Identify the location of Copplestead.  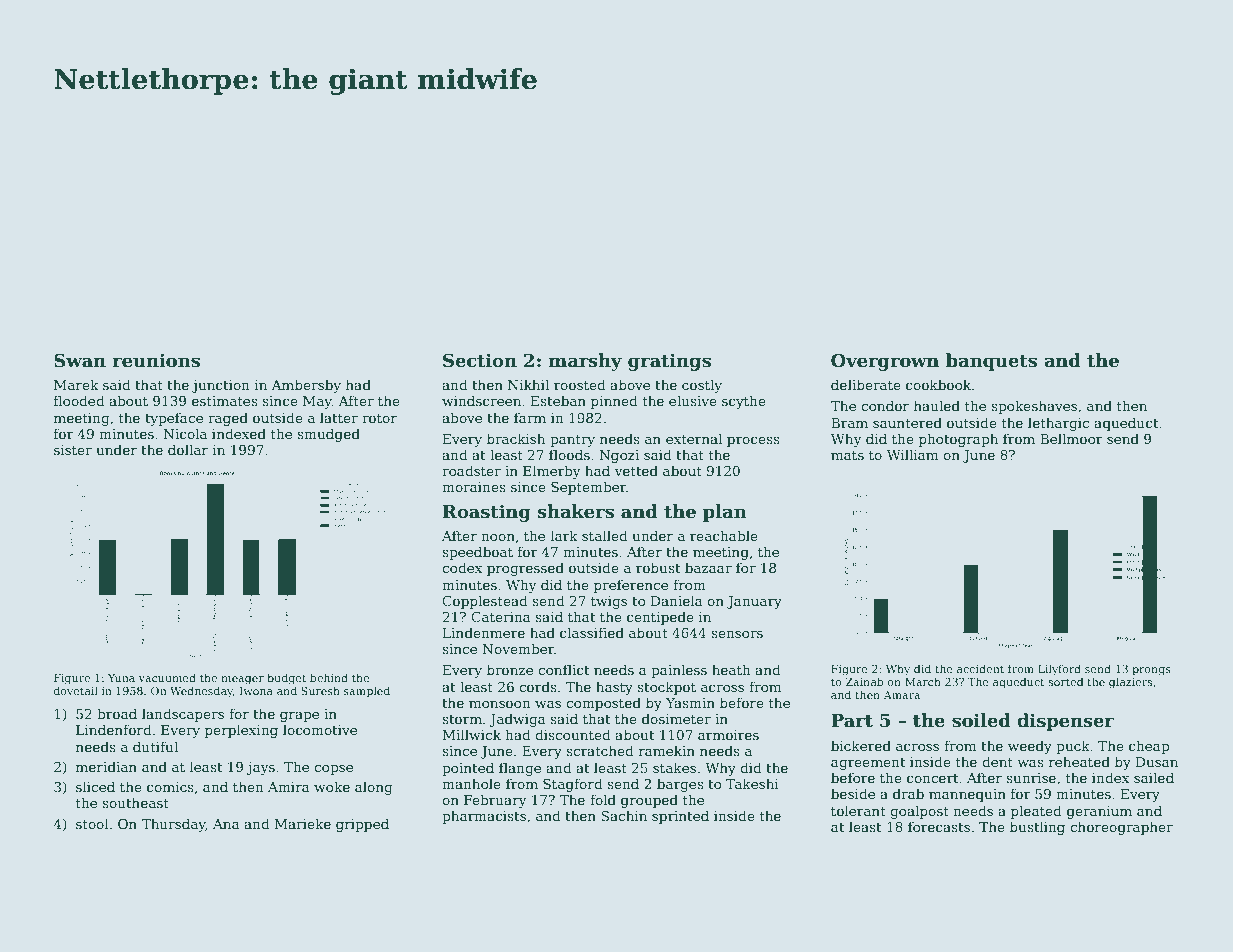
(485, 602).
